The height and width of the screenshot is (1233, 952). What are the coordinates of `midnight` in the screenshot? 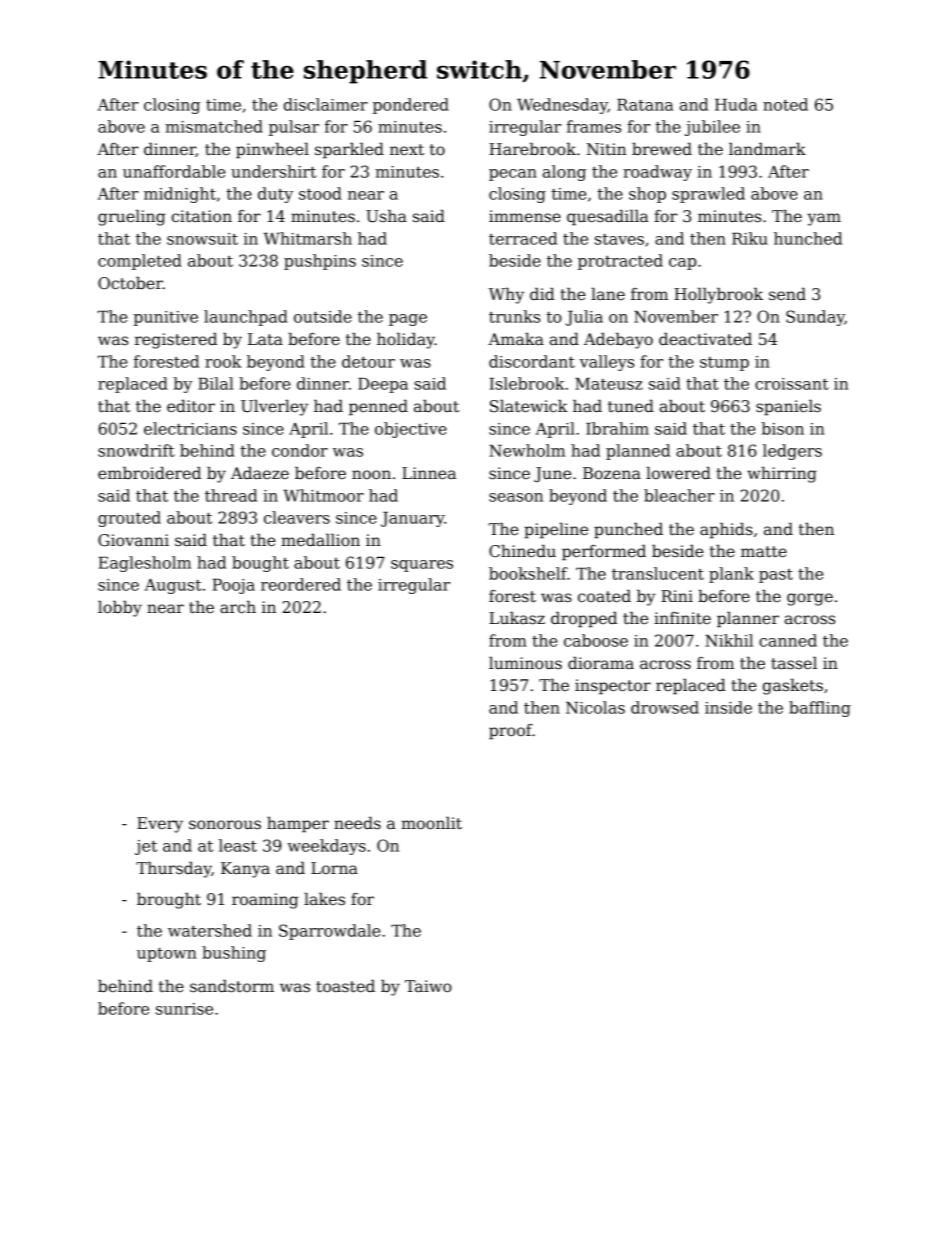 It's located at (180, 195).
